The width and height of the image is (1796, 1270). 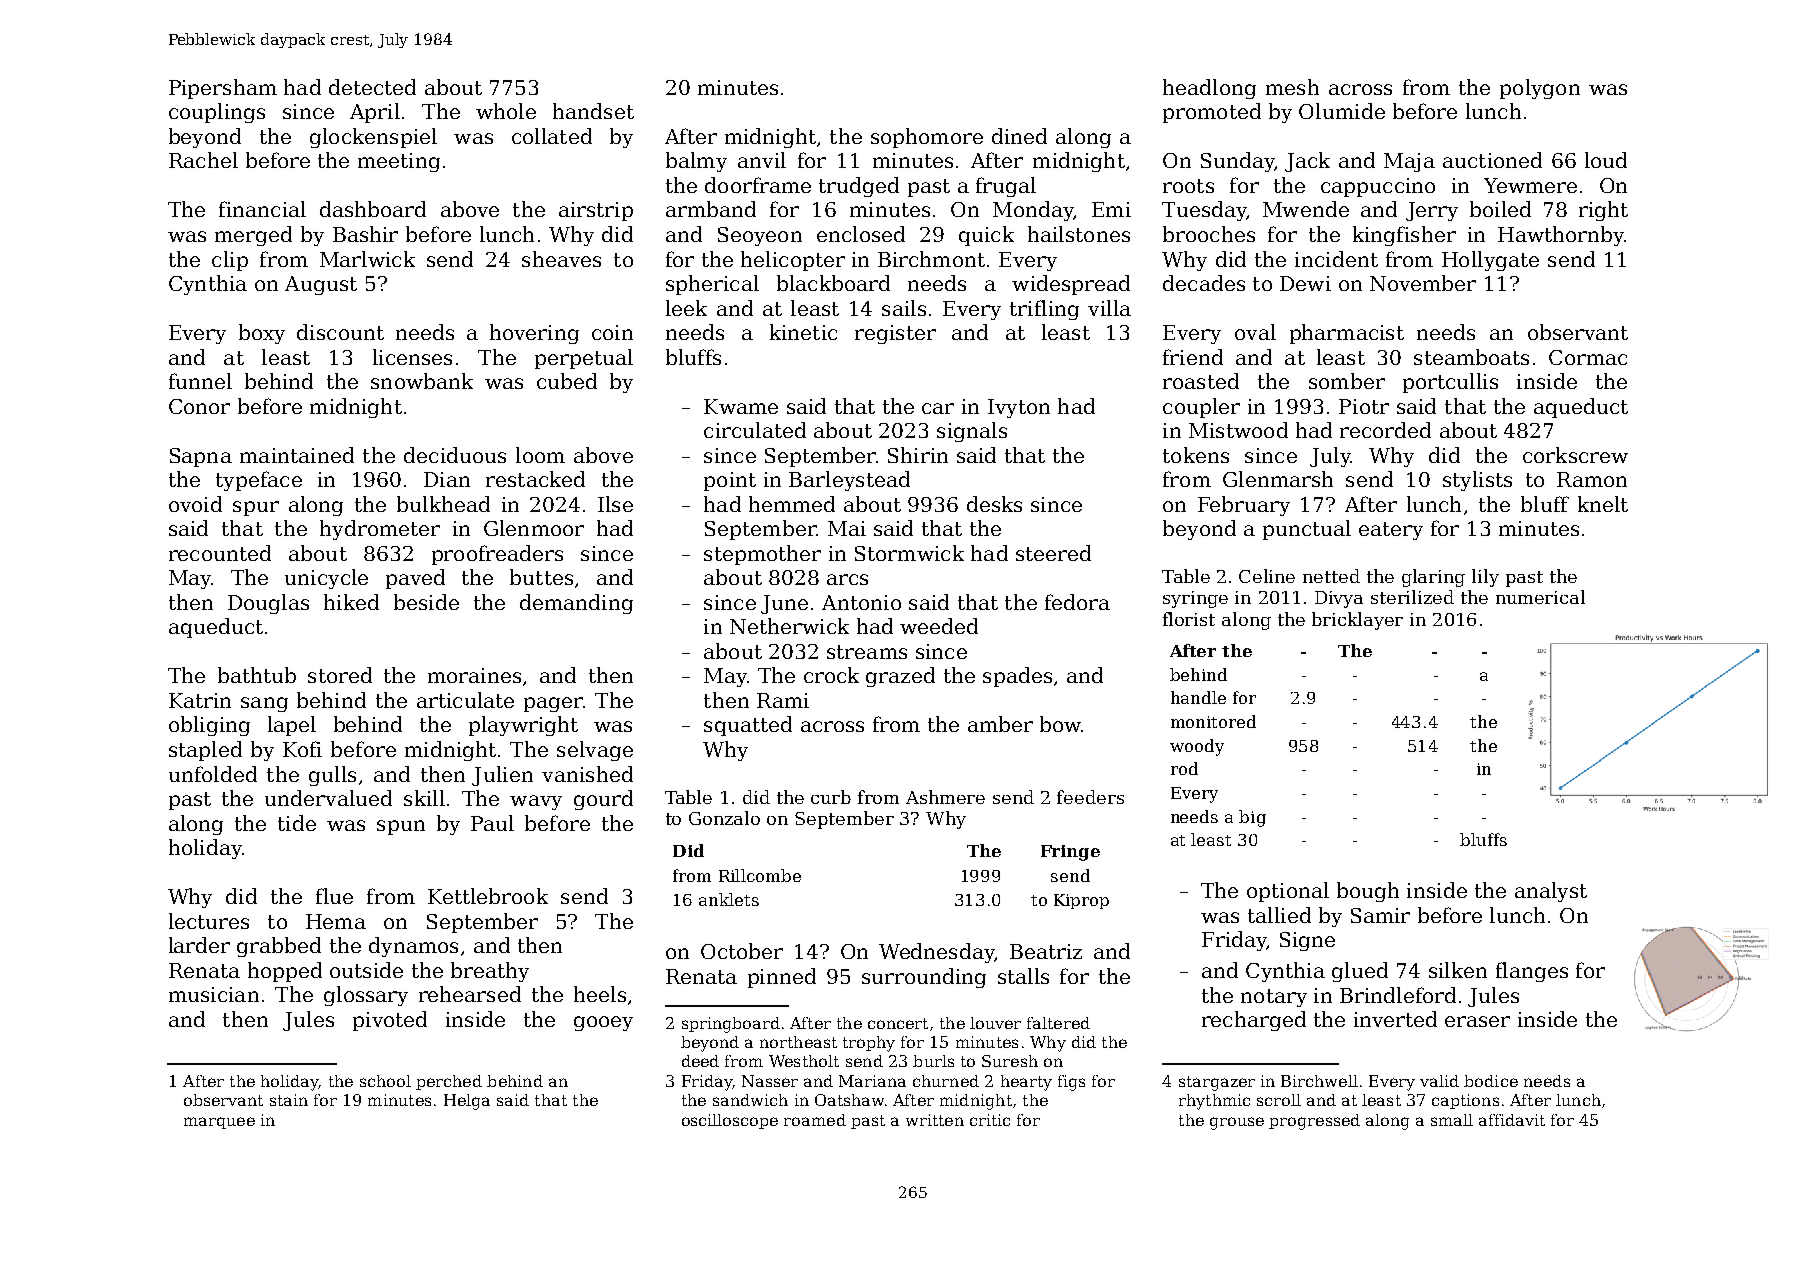 What do you see at coordinates (593, 111) in the image?
I see `handset` at bounding box center [593, 111].
